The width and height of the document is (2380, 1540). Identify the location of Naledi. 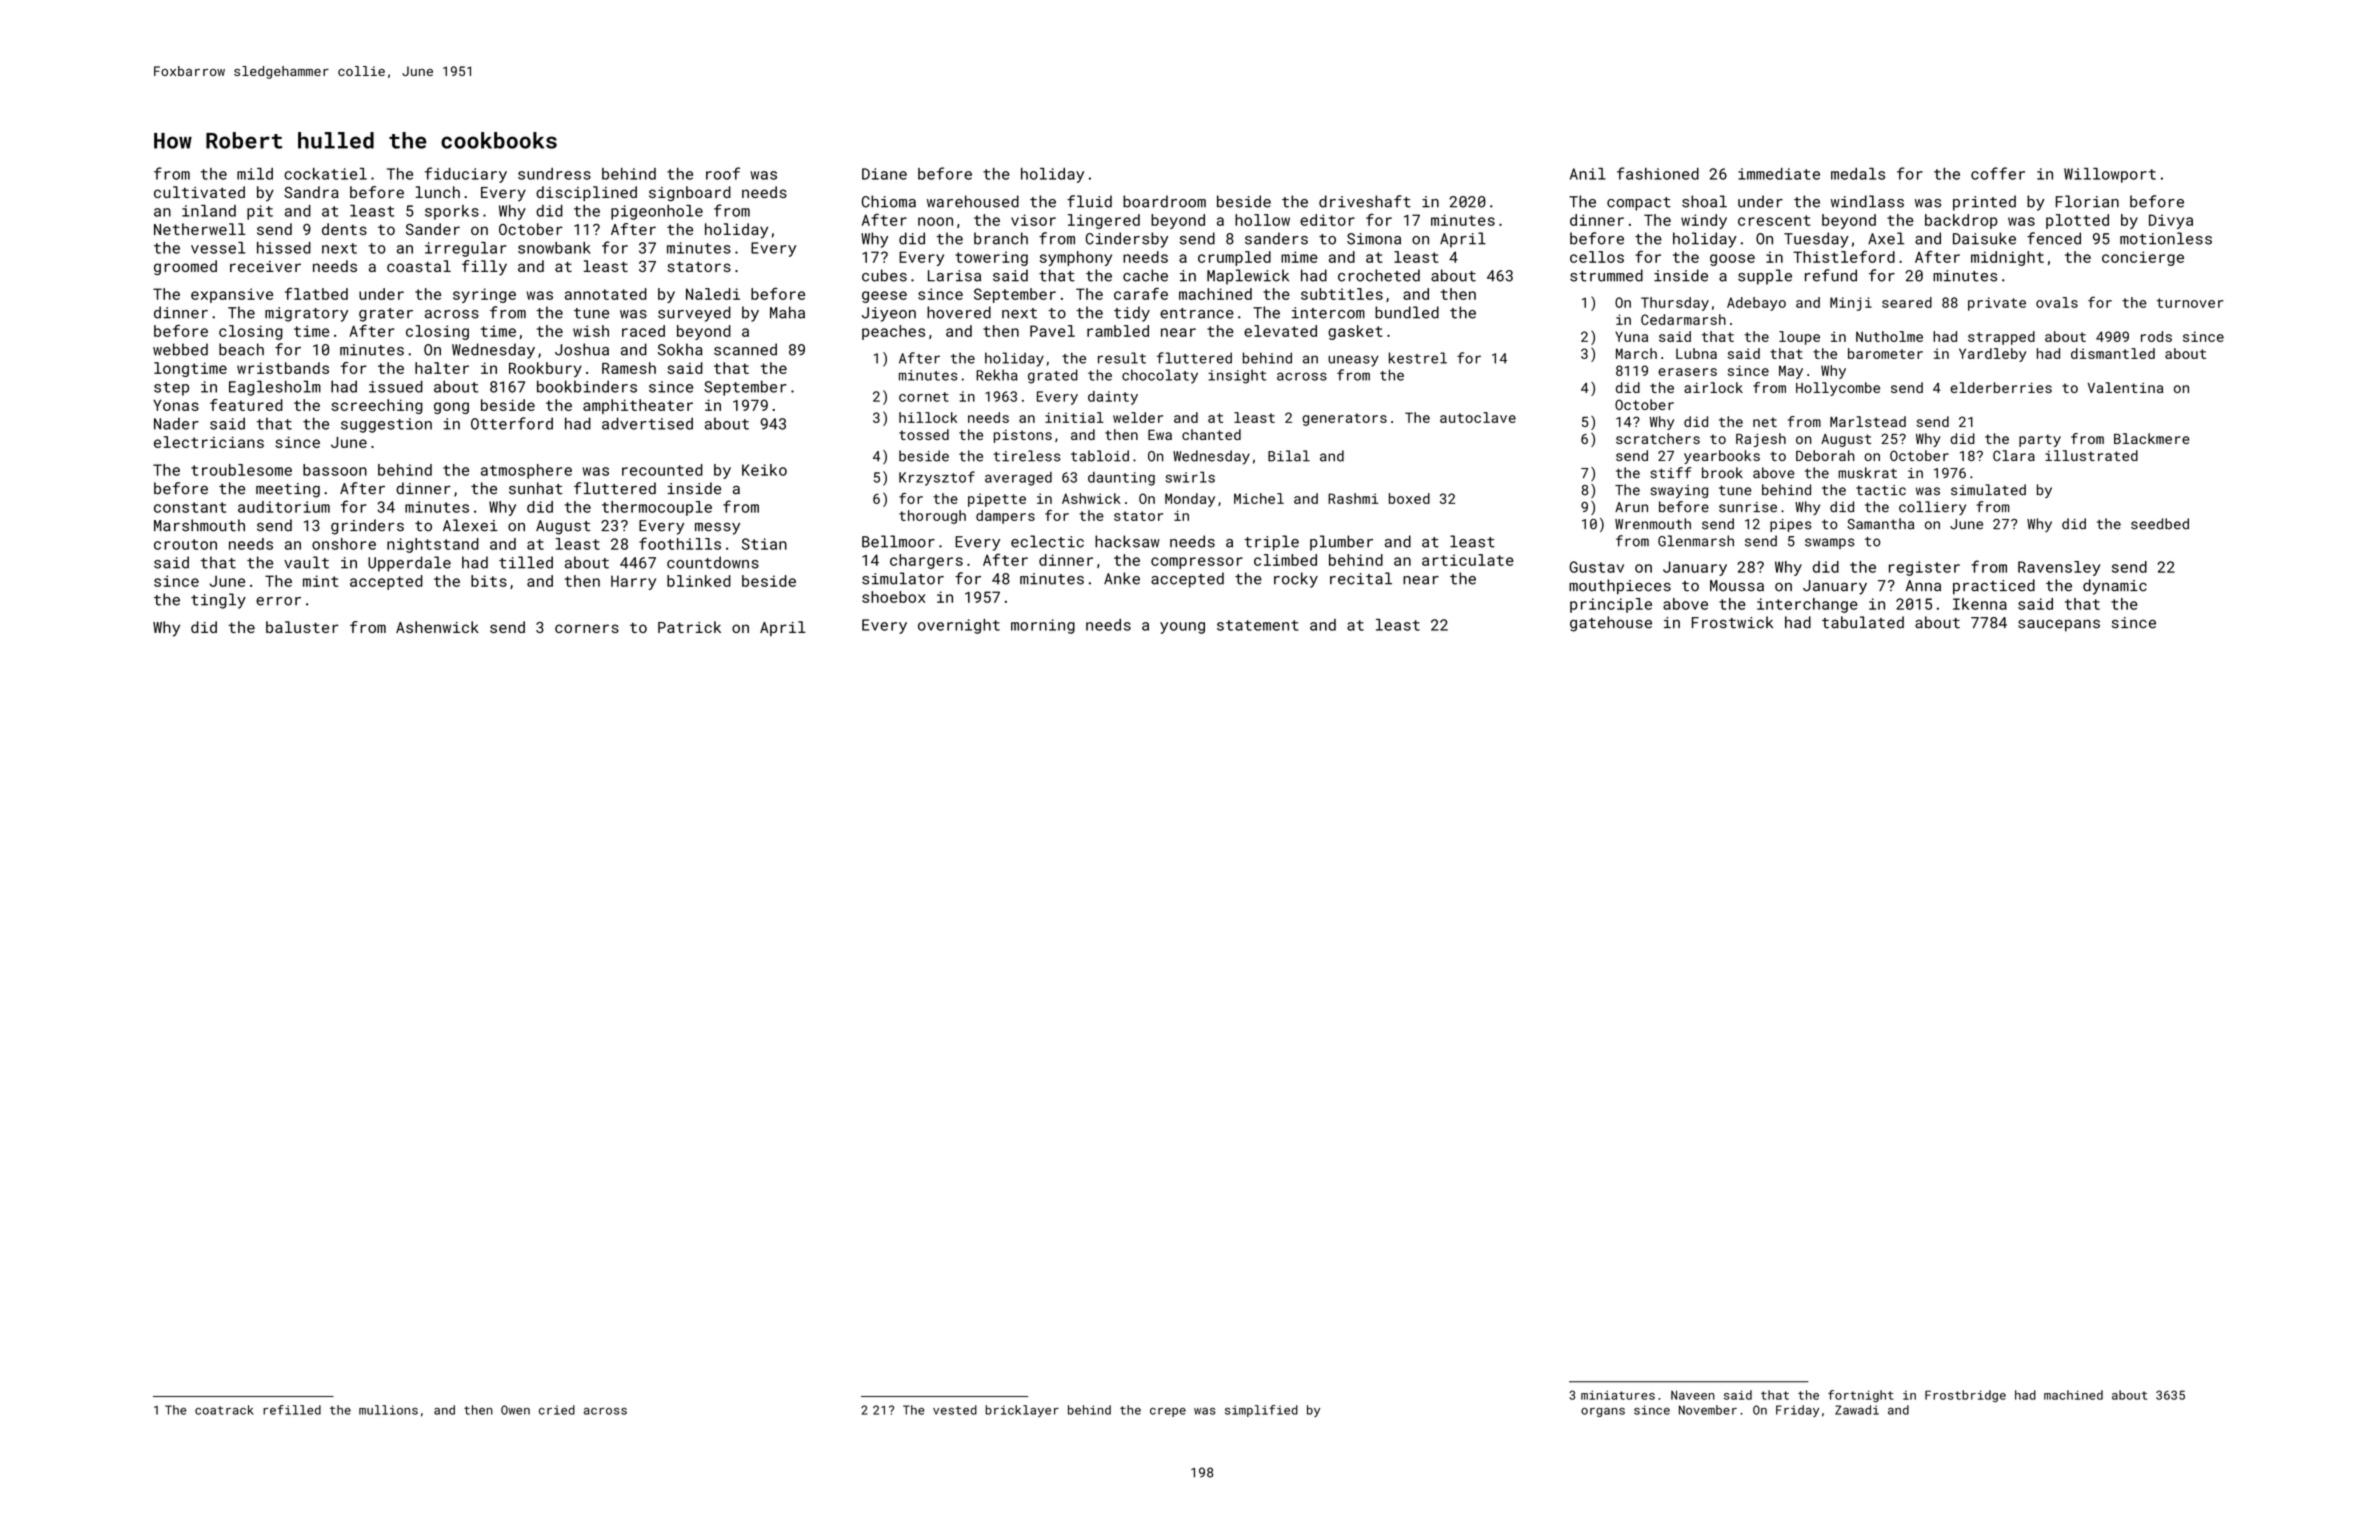
(713, 294).
